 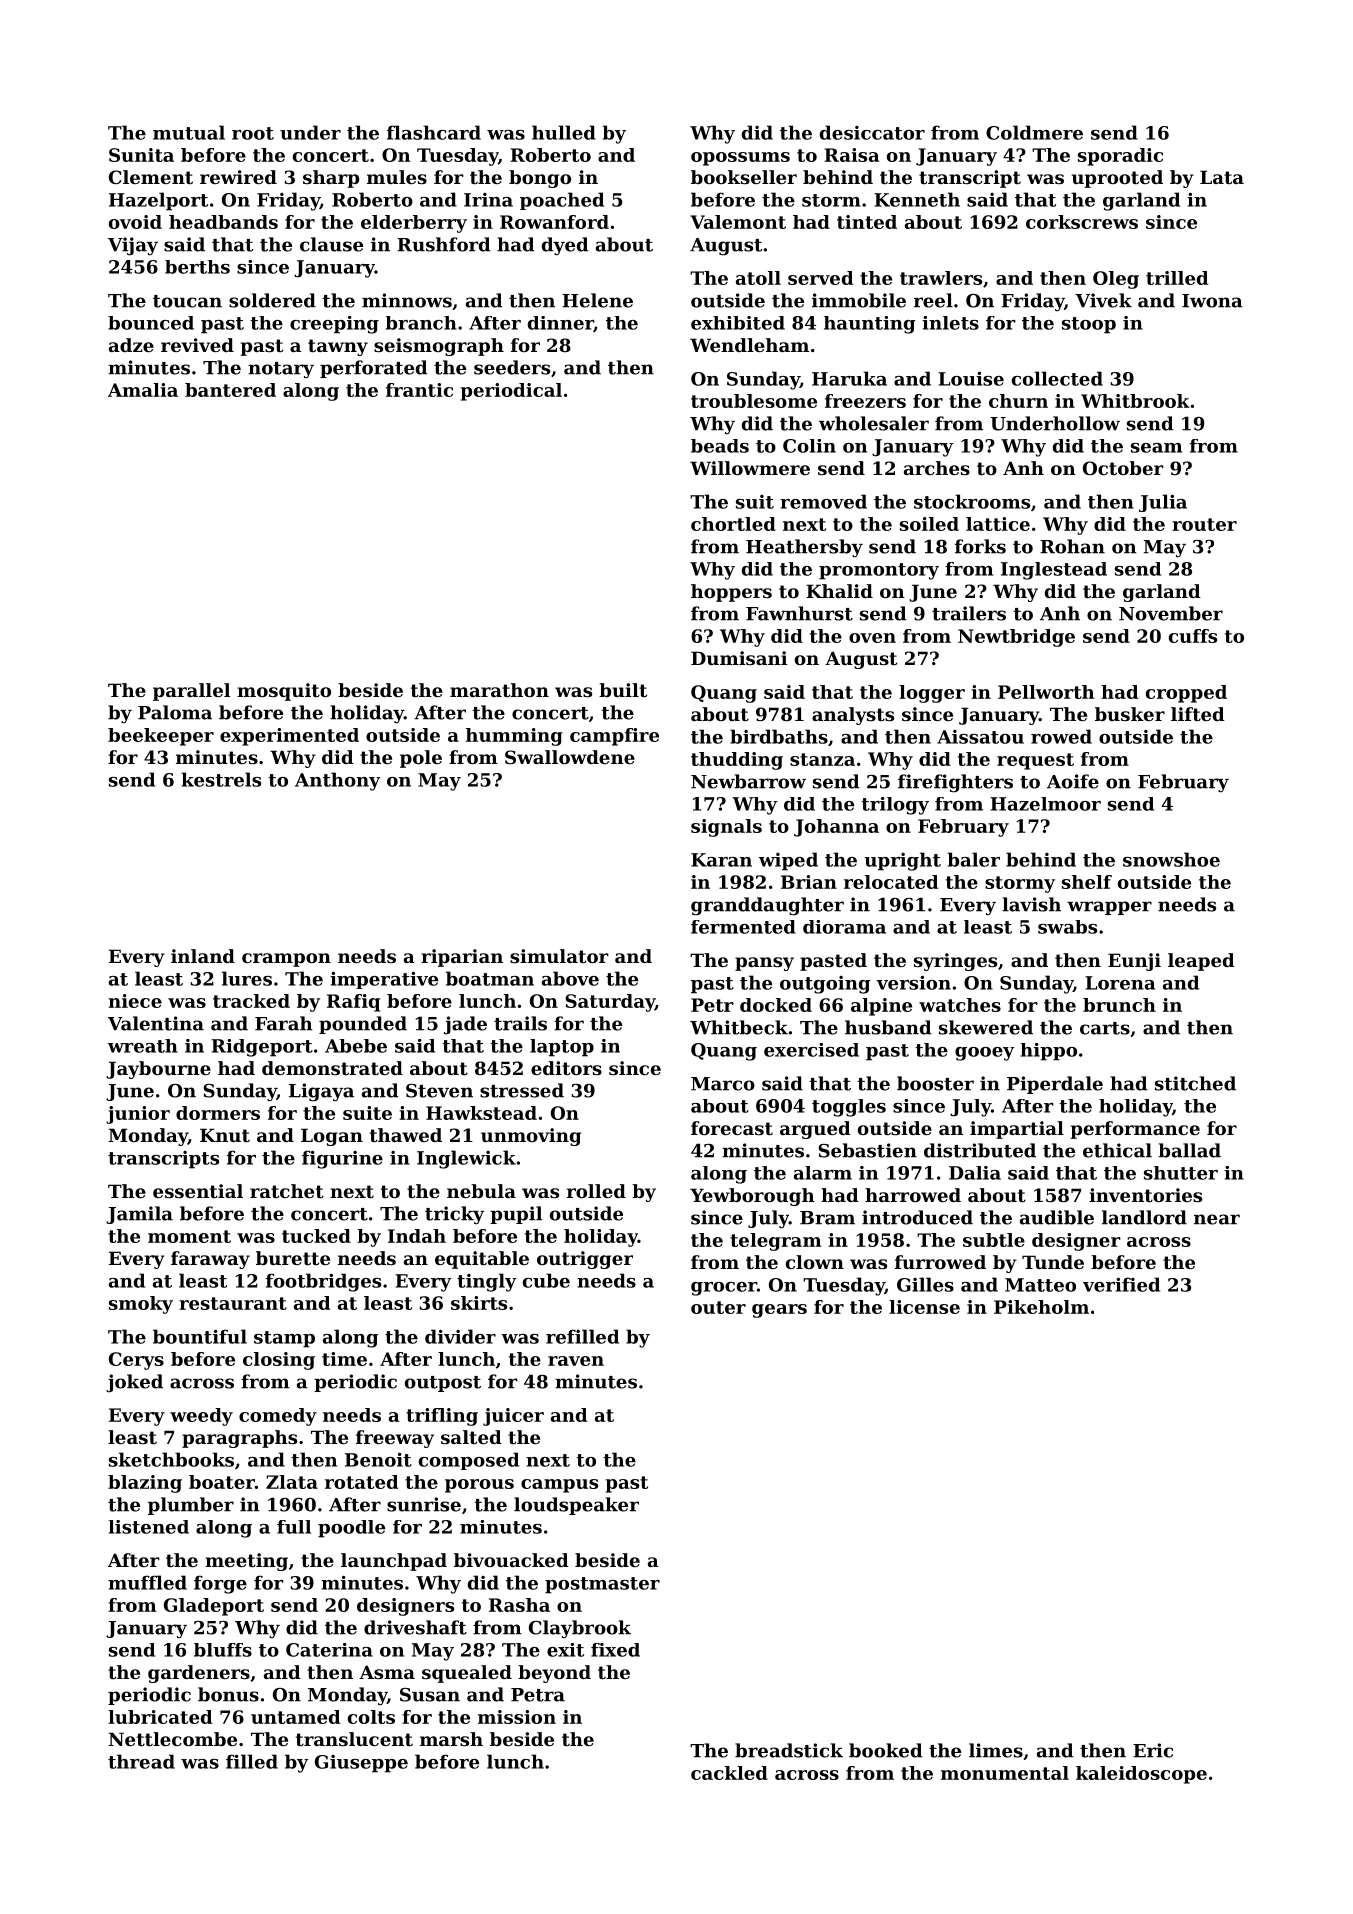 I want to click on Jamila, so click(x=139, y=1215).
